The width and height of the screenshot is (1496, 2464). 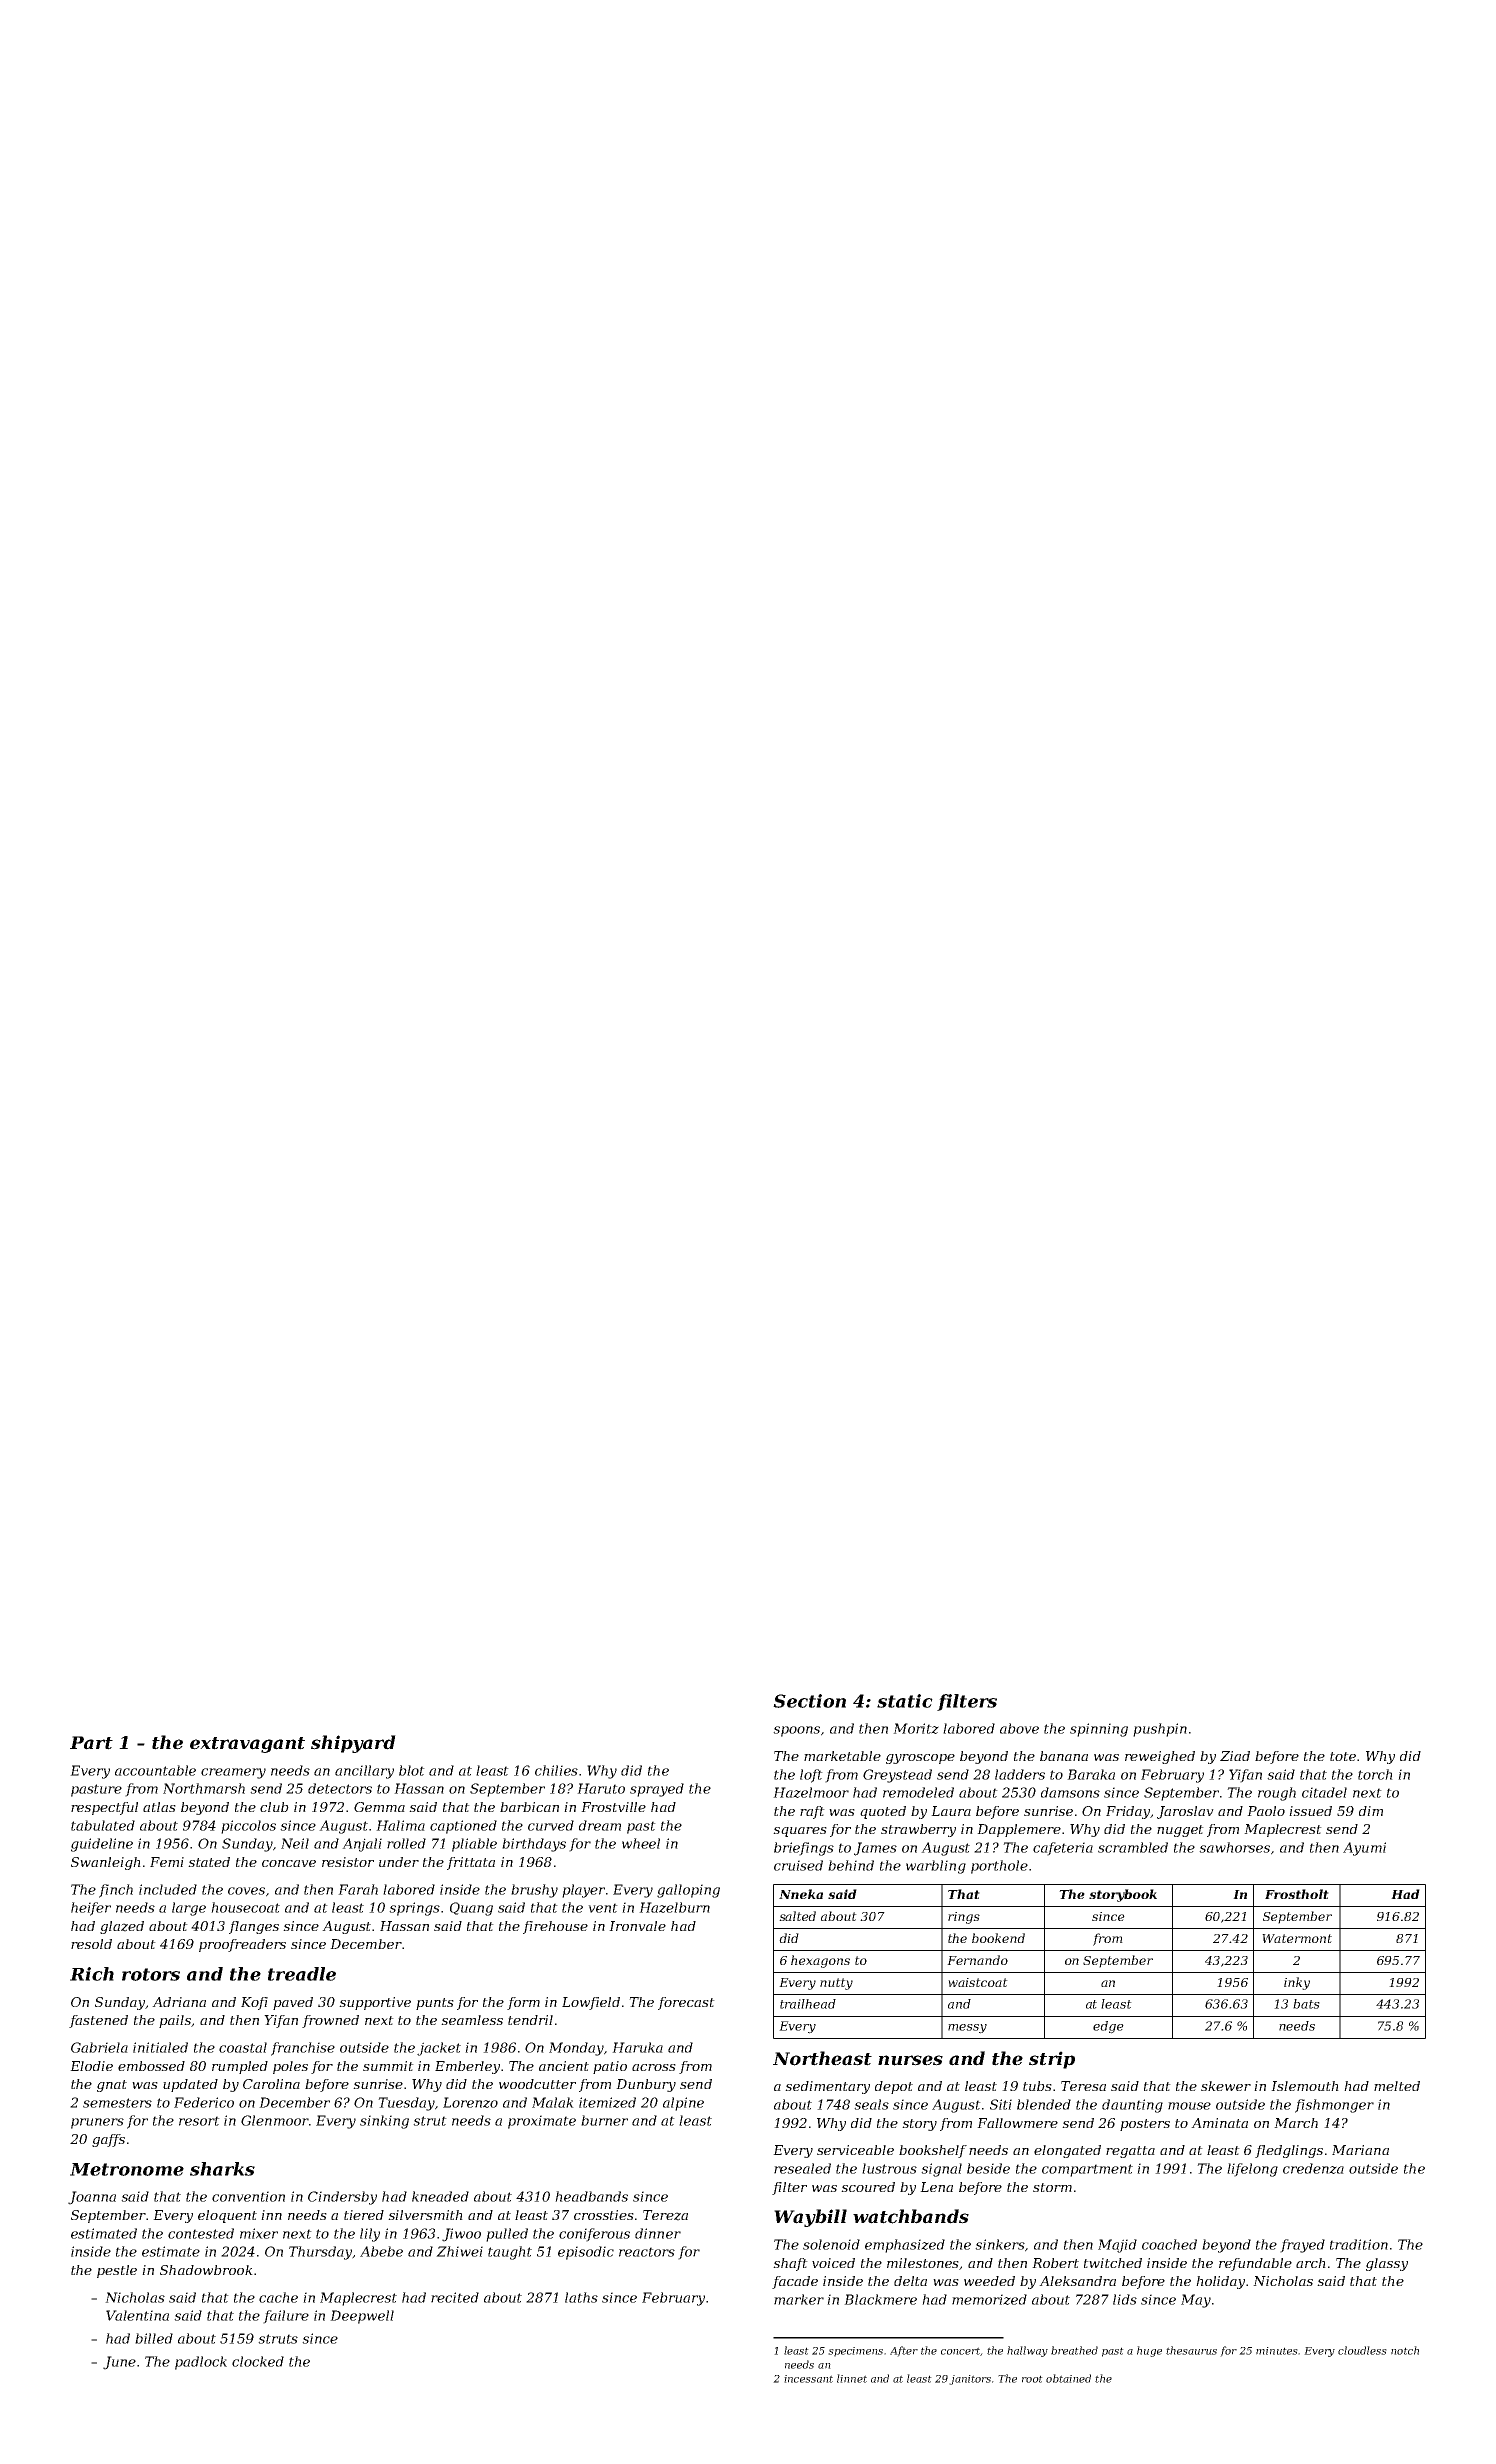 What do you see at coordinates (1313, 2168) in the screenshot?
I see `credenza` at bounding box center [1313, 2168].
